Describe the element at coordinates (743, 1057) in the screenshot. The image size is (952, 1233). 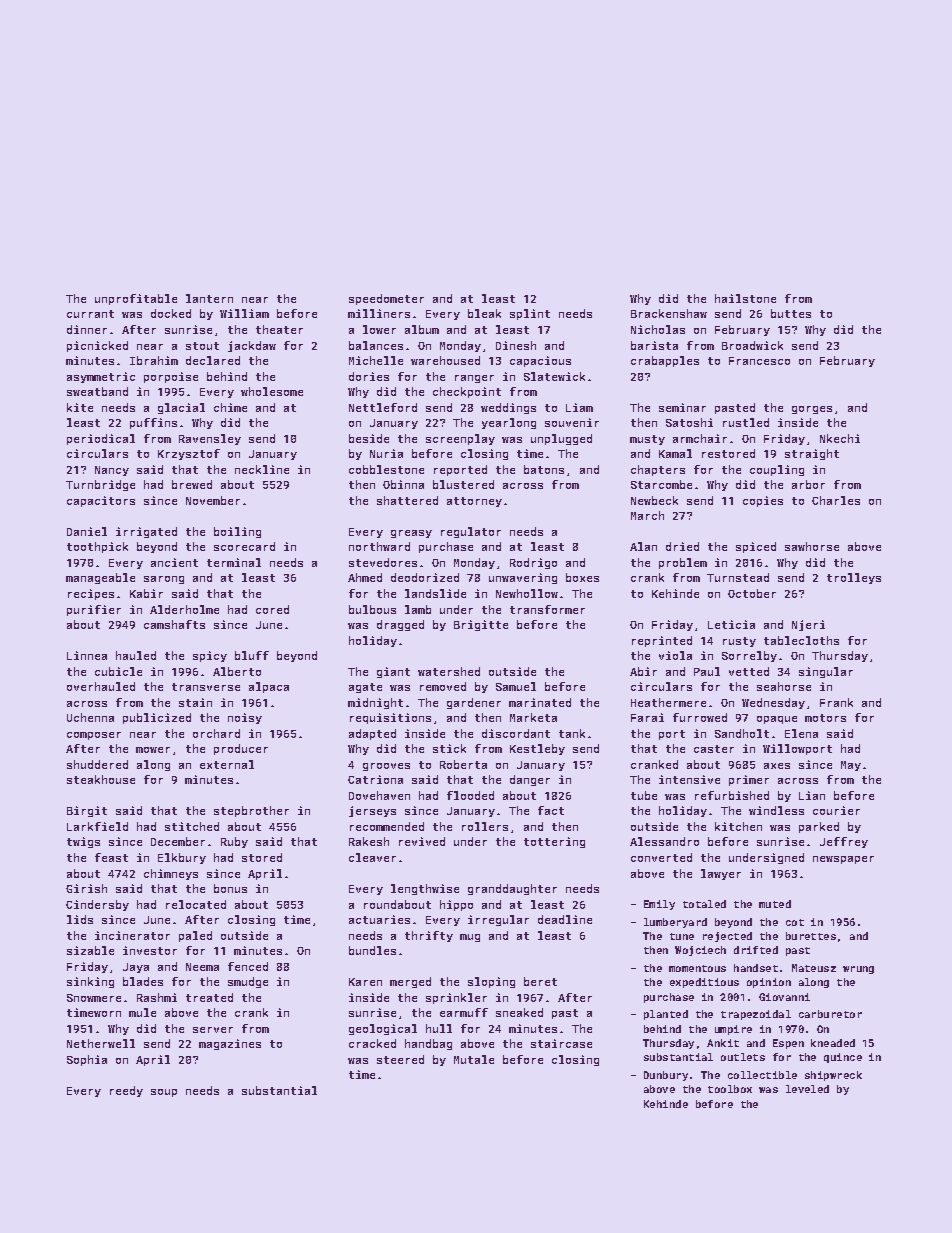
I see `outlets` at that location.
